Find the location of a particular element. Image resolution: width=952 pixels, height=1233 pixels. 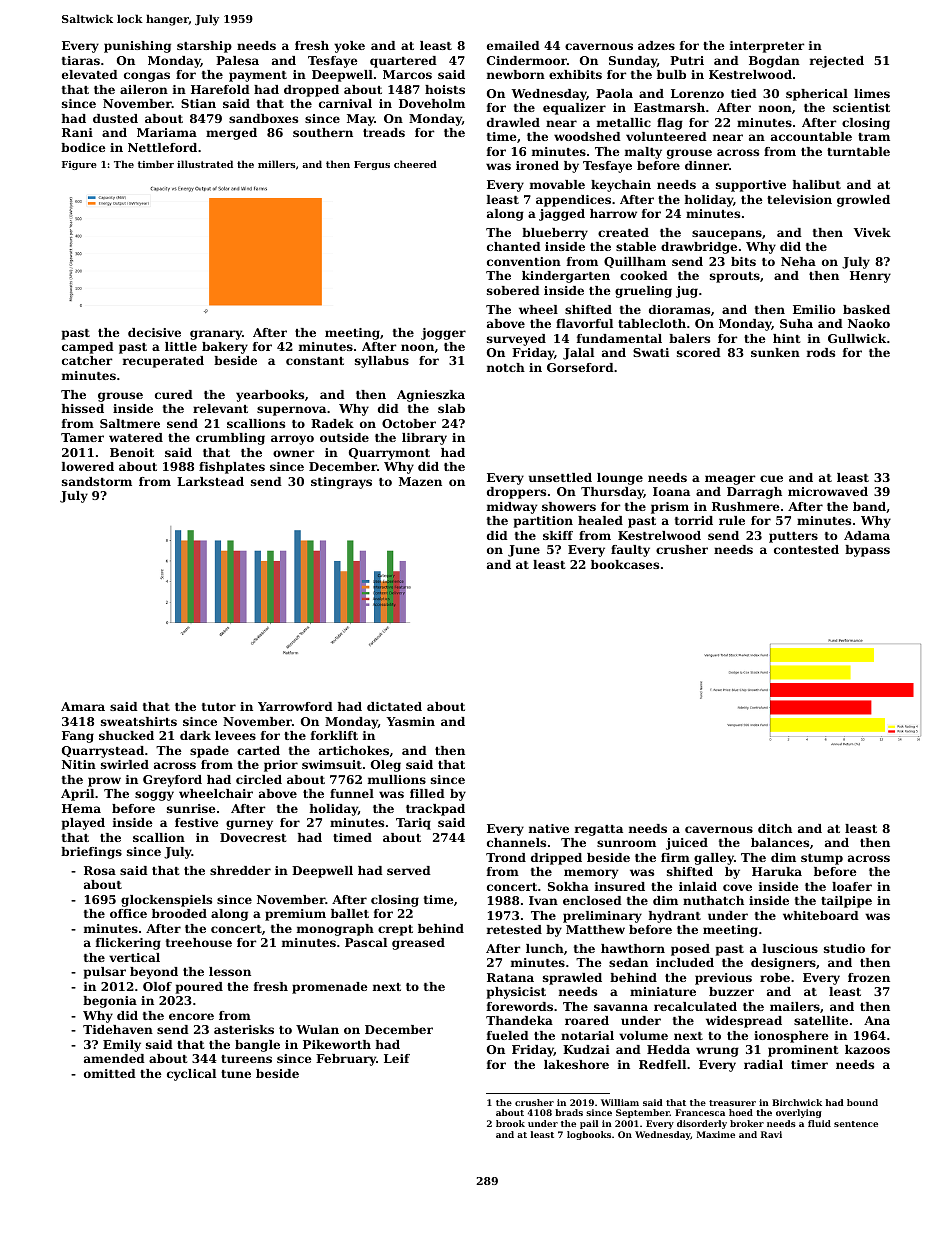

tiaras is located at coordinates (81, 60).
